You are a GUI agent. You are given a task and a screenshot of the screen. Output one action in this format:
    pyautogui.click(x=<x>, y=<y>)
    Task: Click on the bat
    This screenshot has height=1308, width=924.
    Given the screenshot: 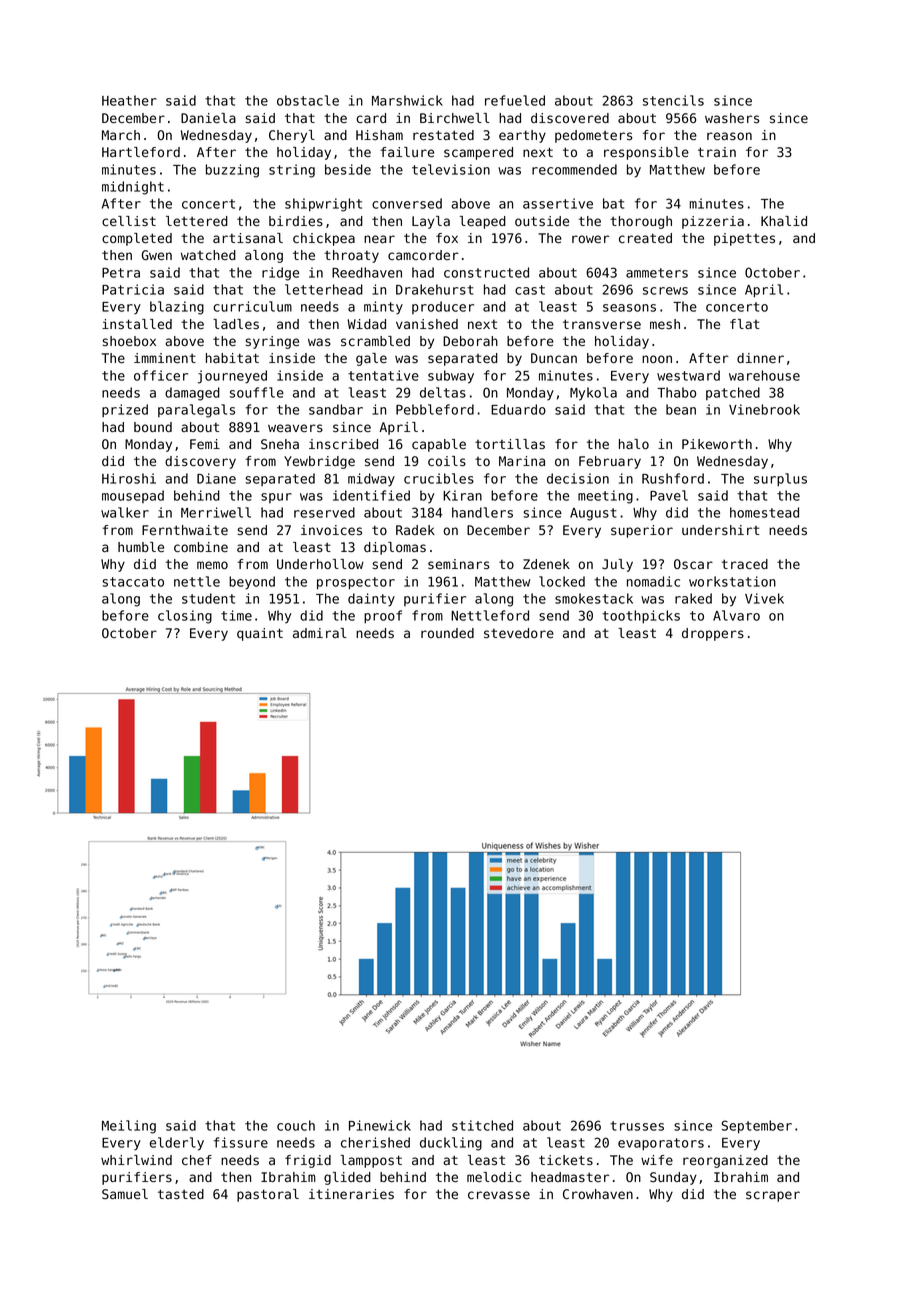 What is the action you would take?
    pyautogui.click(x=613, y=203)
